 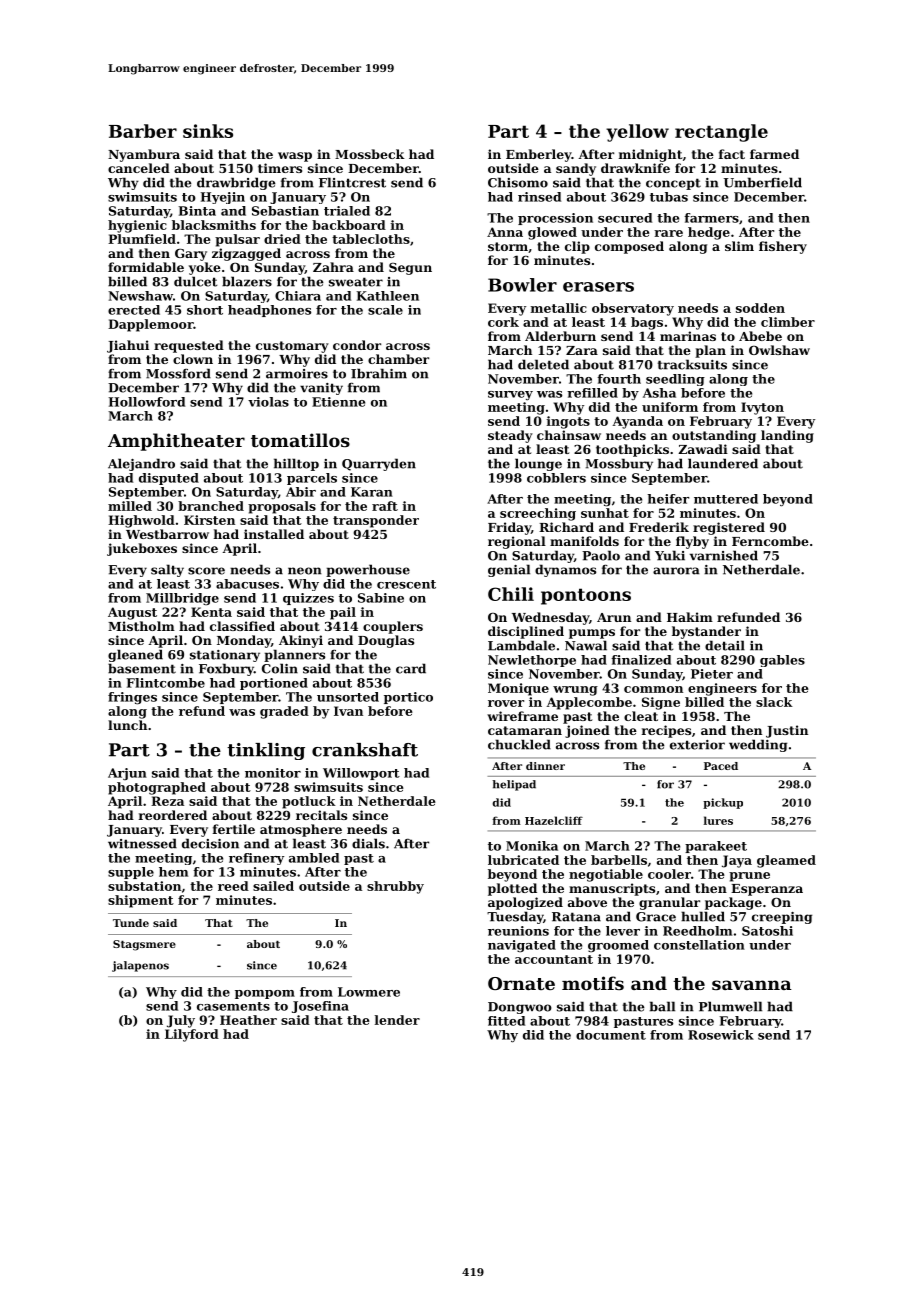 What do you see at coordinates (539, 197) in the screenshot?
I see `rinsed` at bounding box center [539, 197].
